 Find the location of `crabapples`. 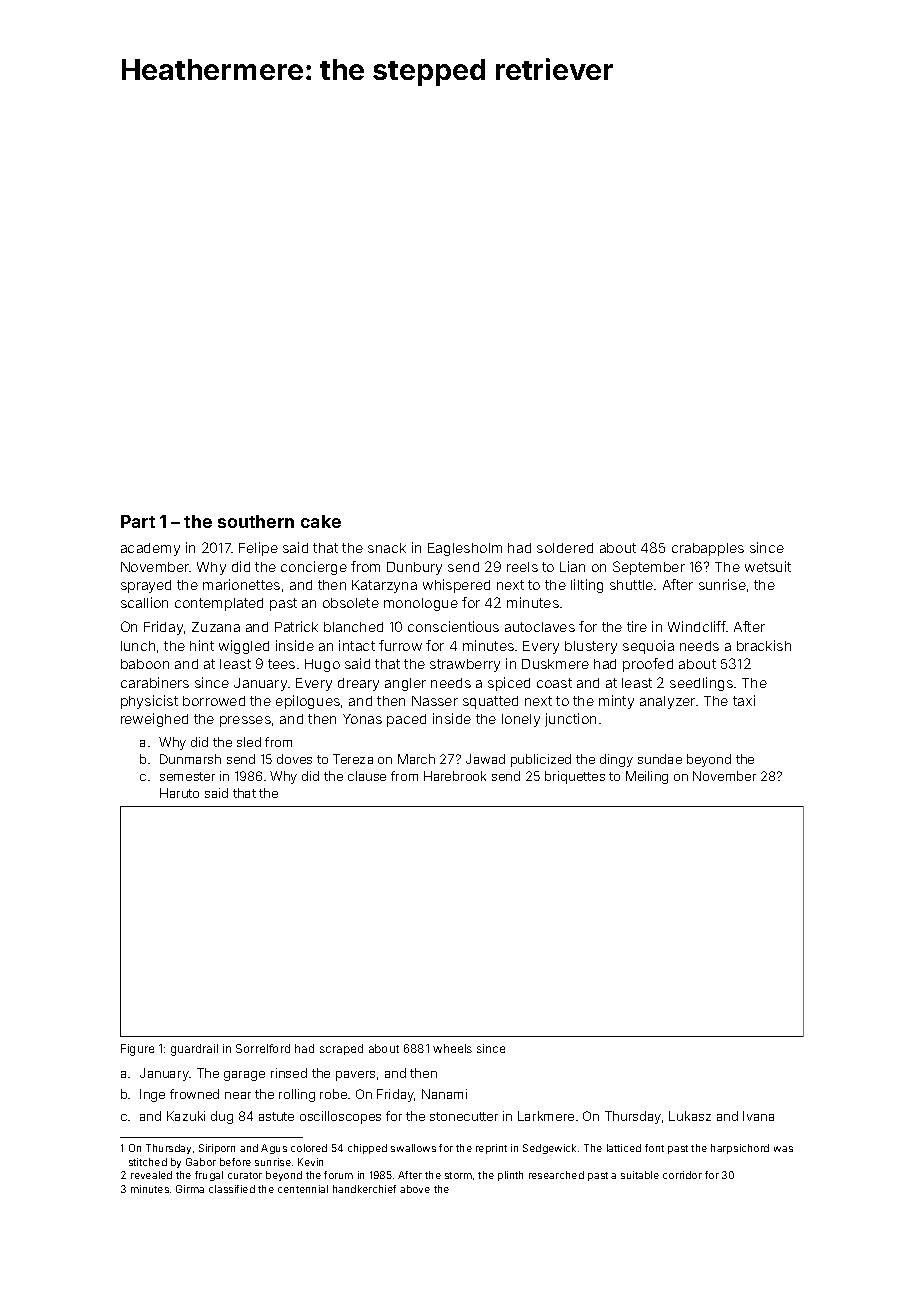

crabapples is located at coordinates (708, 549).
